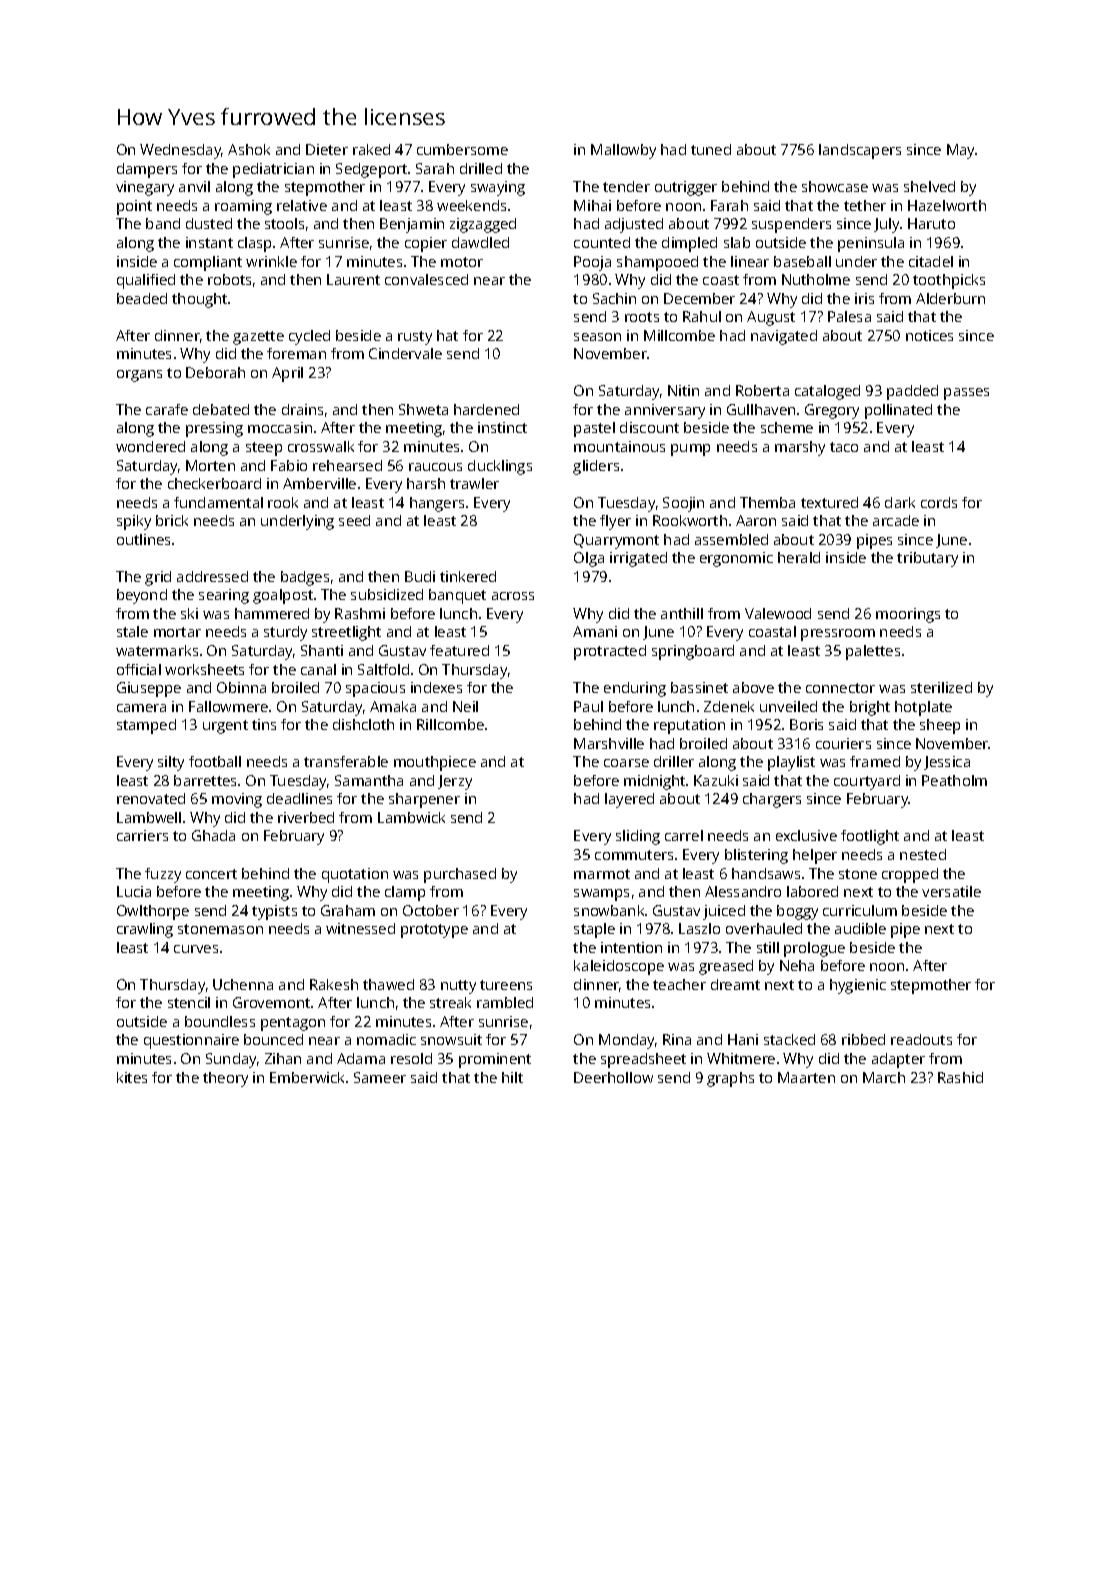 Image resolution: width=1113 pixels, height=1574 pixels. Describe the element at coordinates (679, 335) in the document. I see `Millcombe` at that location.
